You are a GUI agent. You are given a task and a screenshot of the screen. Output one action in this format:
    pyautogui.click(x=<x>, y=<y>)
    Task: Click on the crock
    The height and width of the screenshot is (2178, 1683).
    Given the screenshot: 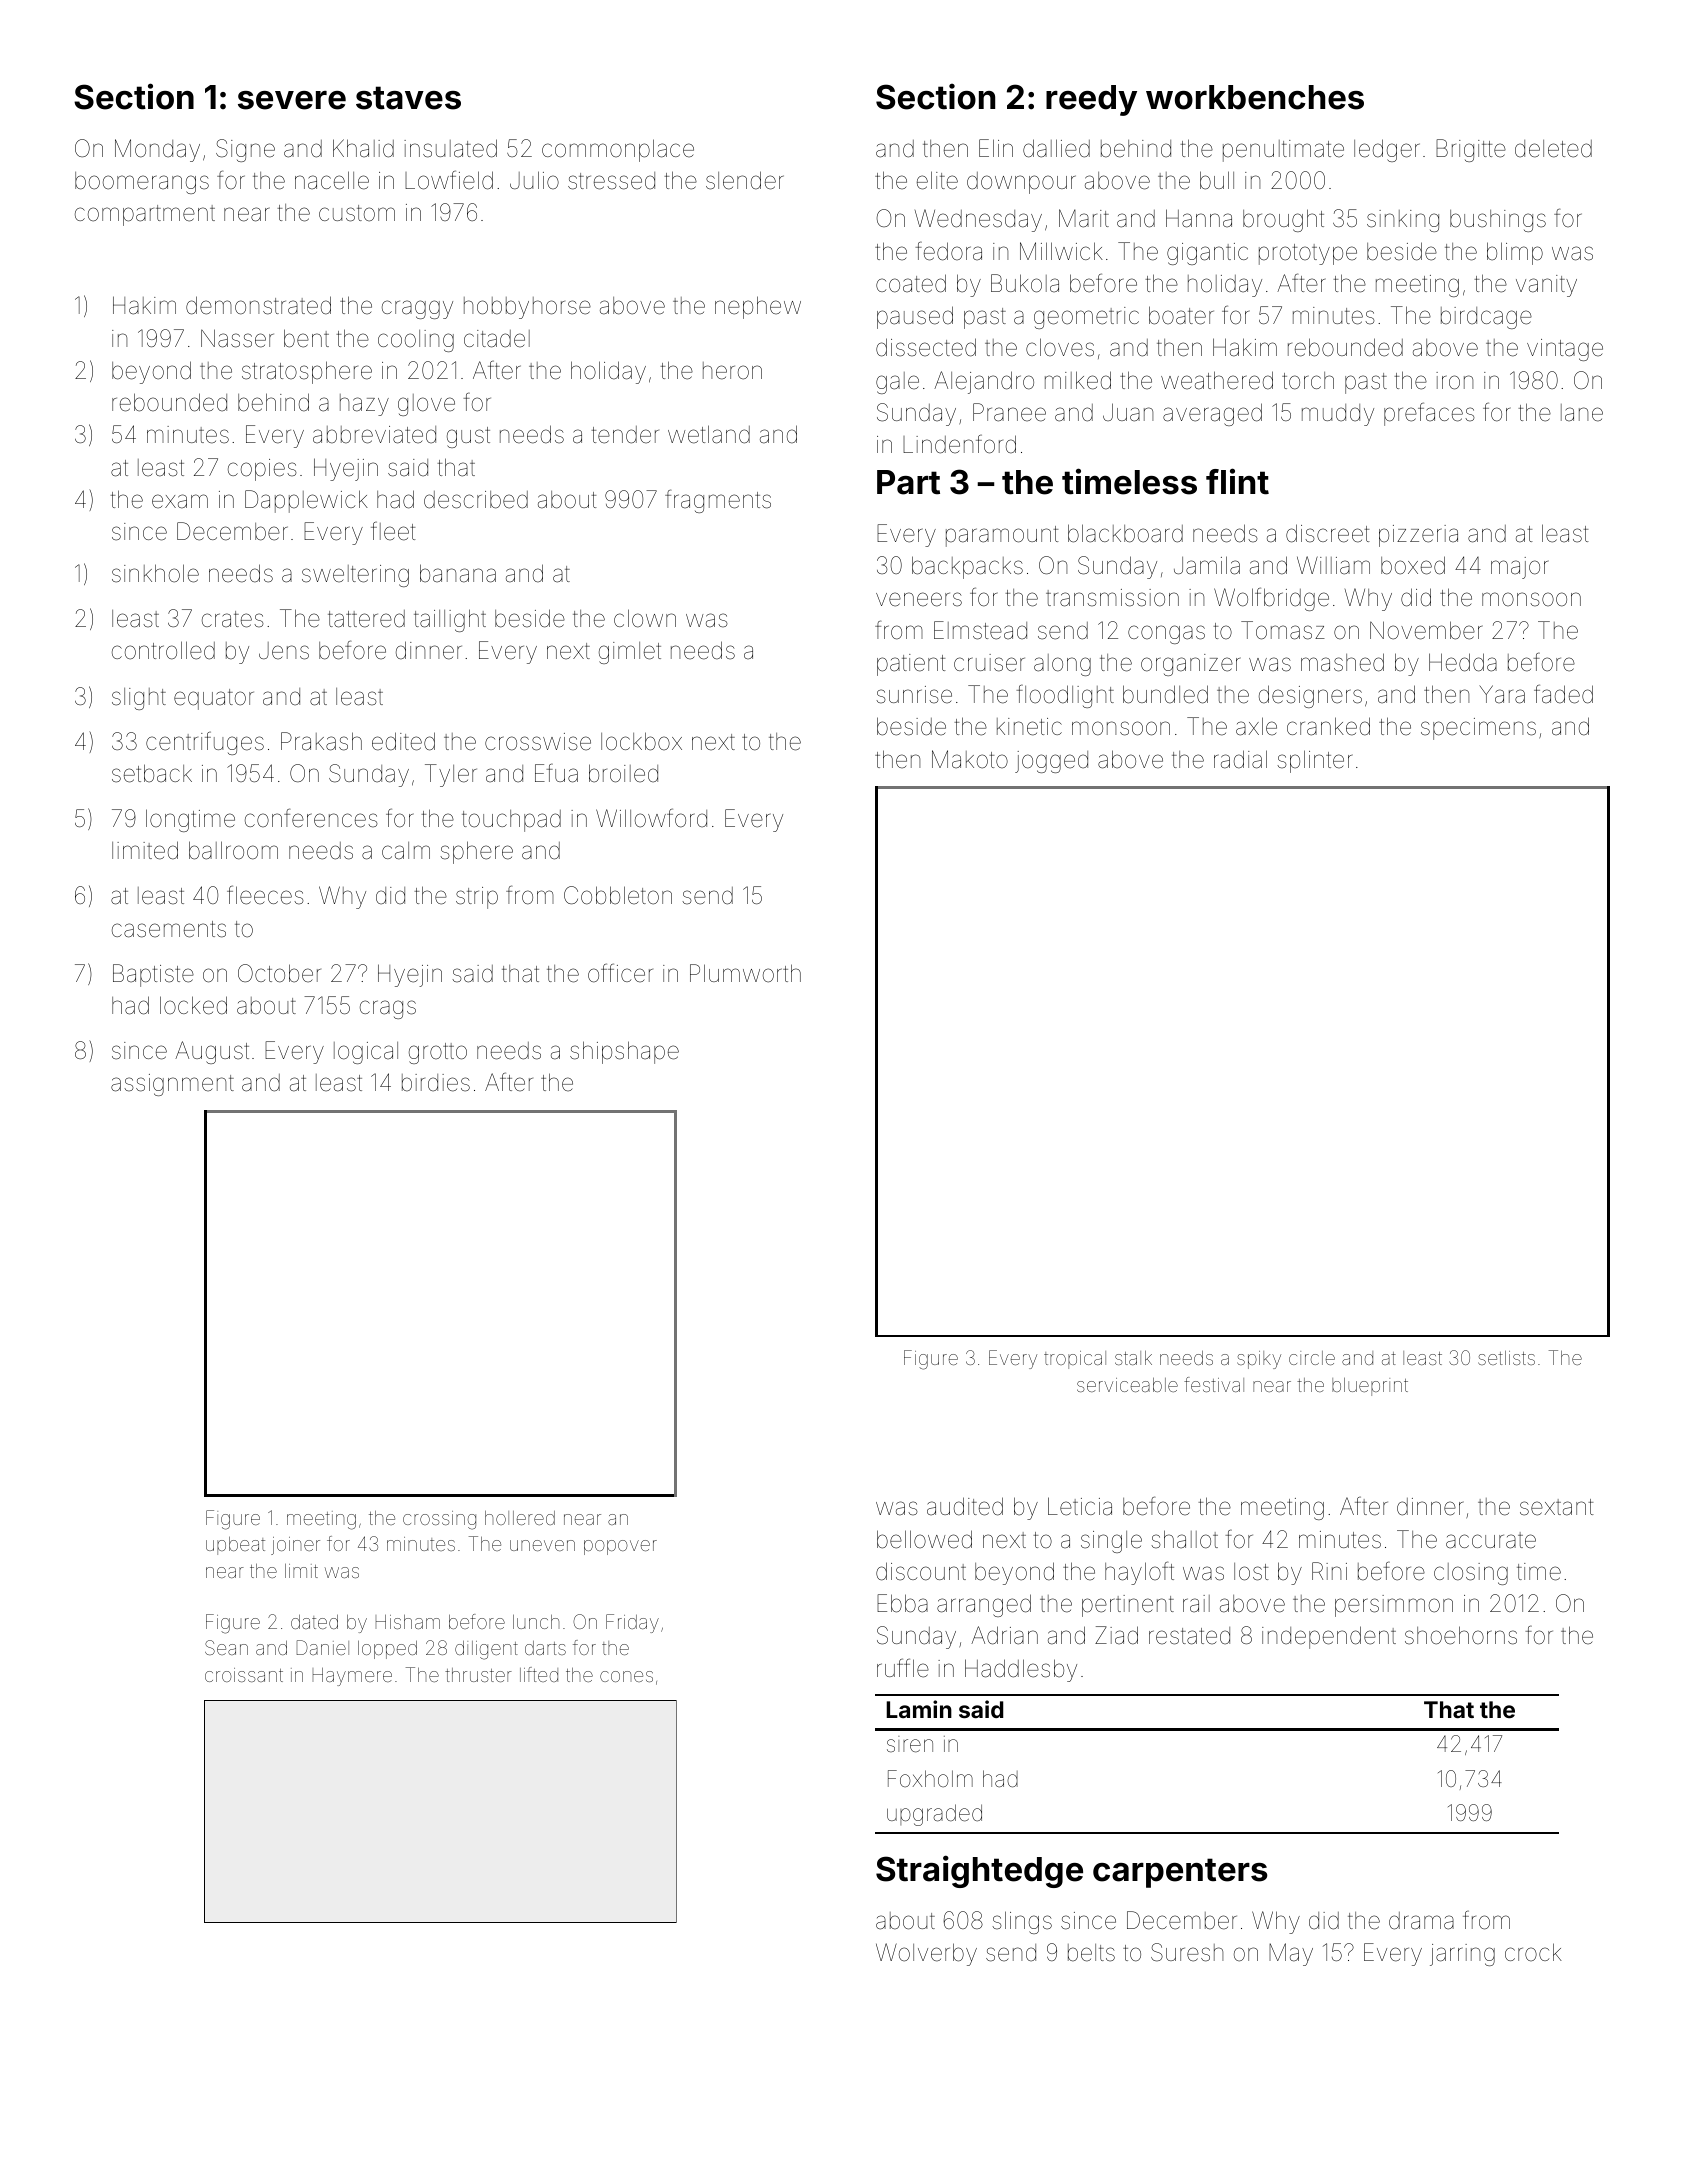 What is the action you would take?
    pyautogui.click(x=1533, y=1952)
